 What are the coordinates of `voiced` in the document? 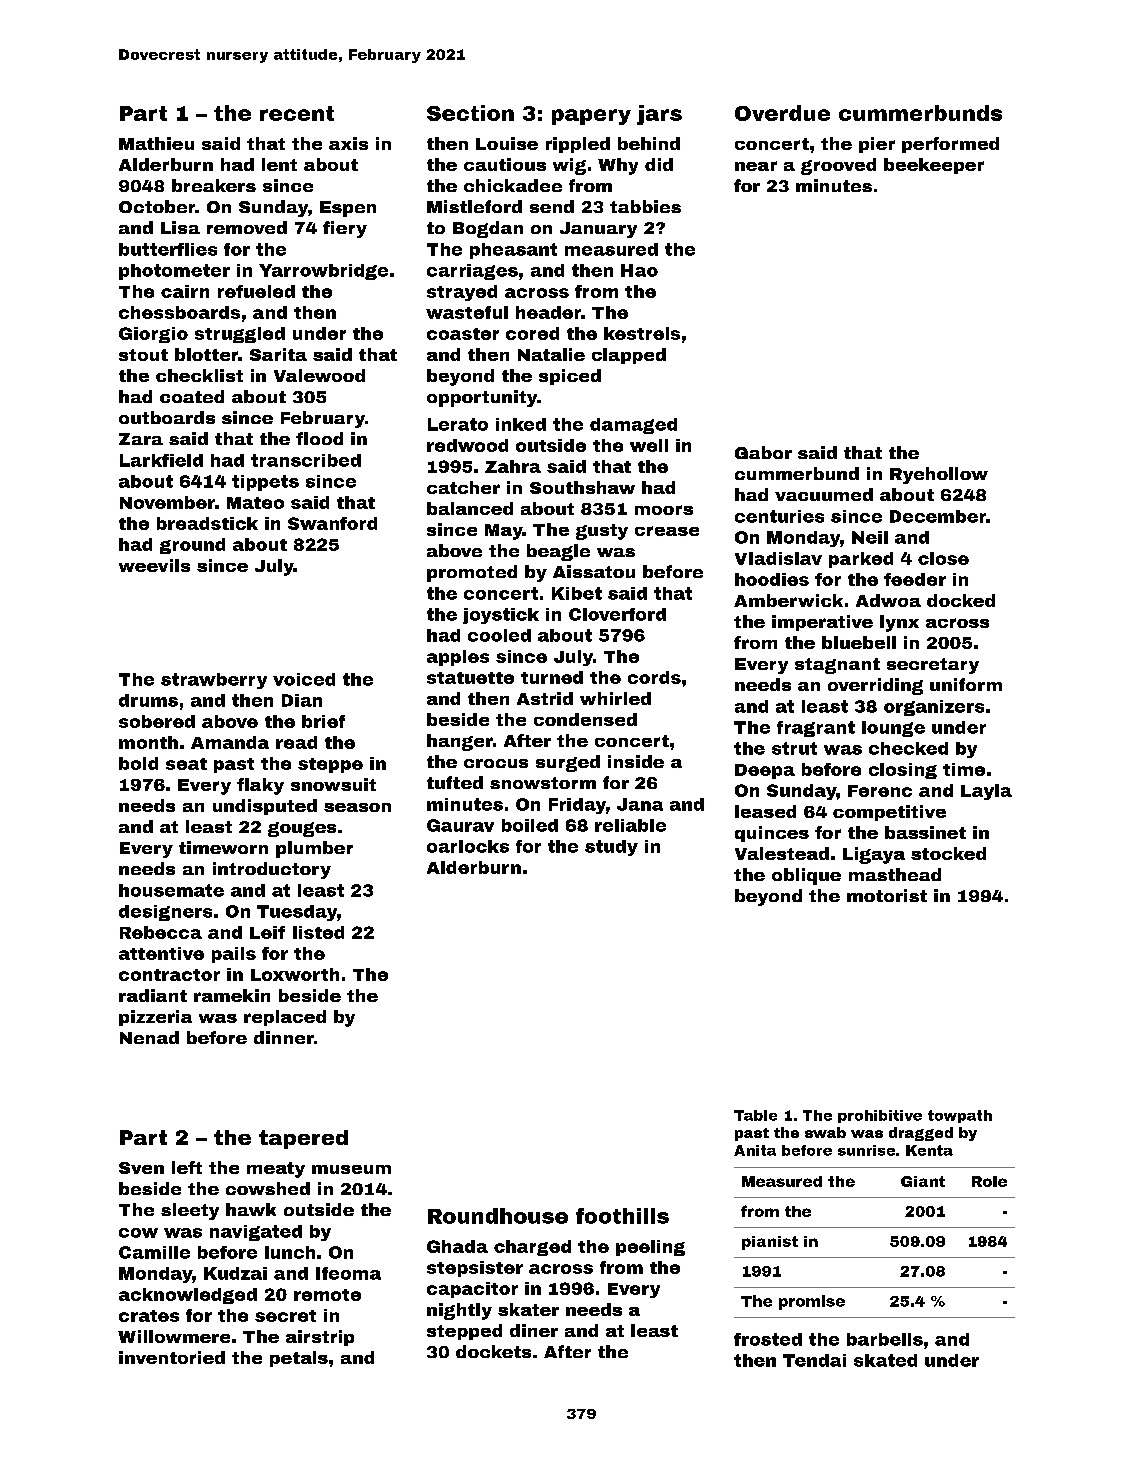 It's located at (304, 679).
